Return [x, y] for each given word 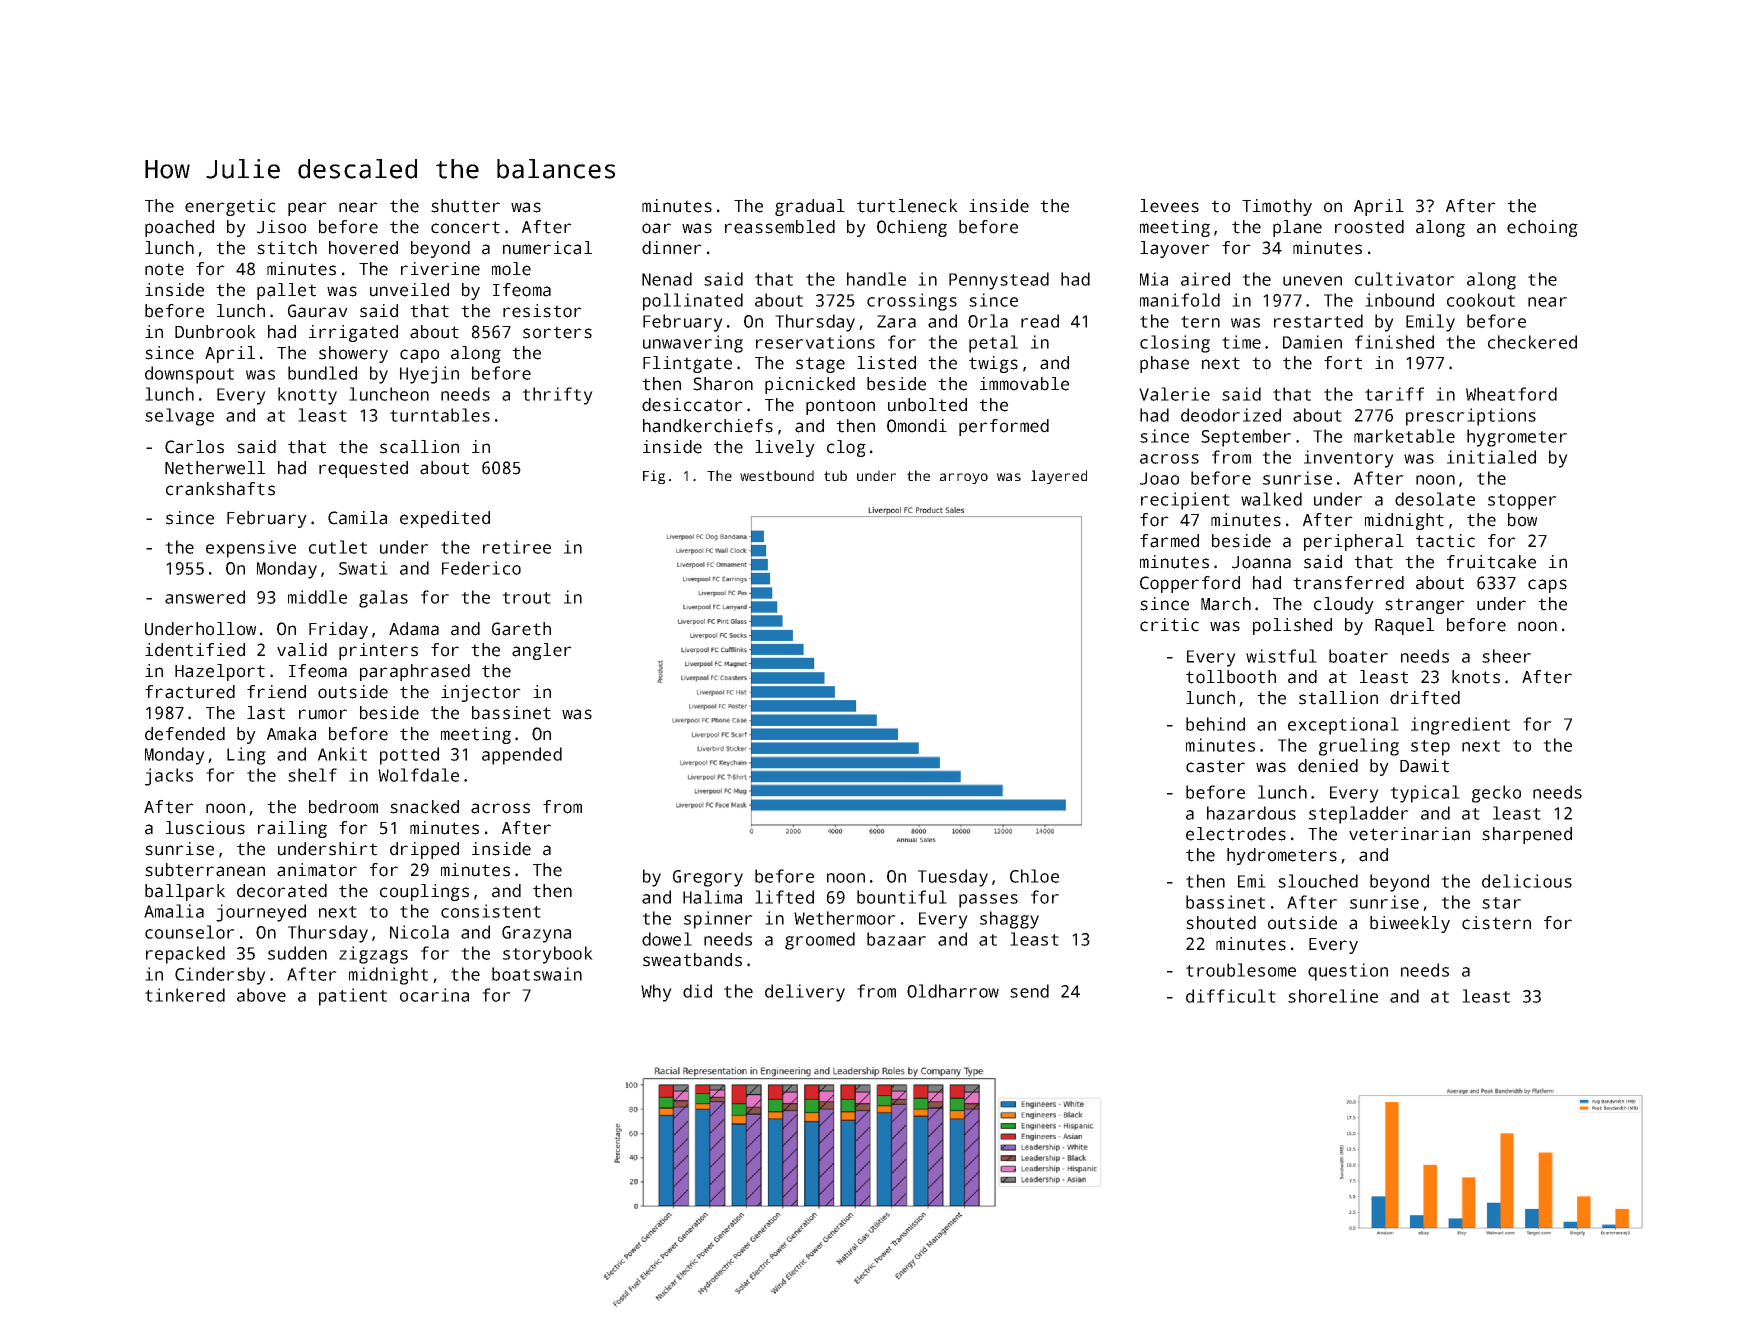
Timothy [1277, 207]
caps [1547, 586]
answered [205, 597]
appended [522, 756]
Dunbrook [215, 332]
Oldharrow [953, 991]
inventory [1349, 459]
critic [1169, 625]
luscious [205, 828]
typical [1425, 794]
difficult [1231, 996]
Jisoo [281, 227]
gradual [810, 207]
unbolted [927, 405]
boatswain [537, 974]
